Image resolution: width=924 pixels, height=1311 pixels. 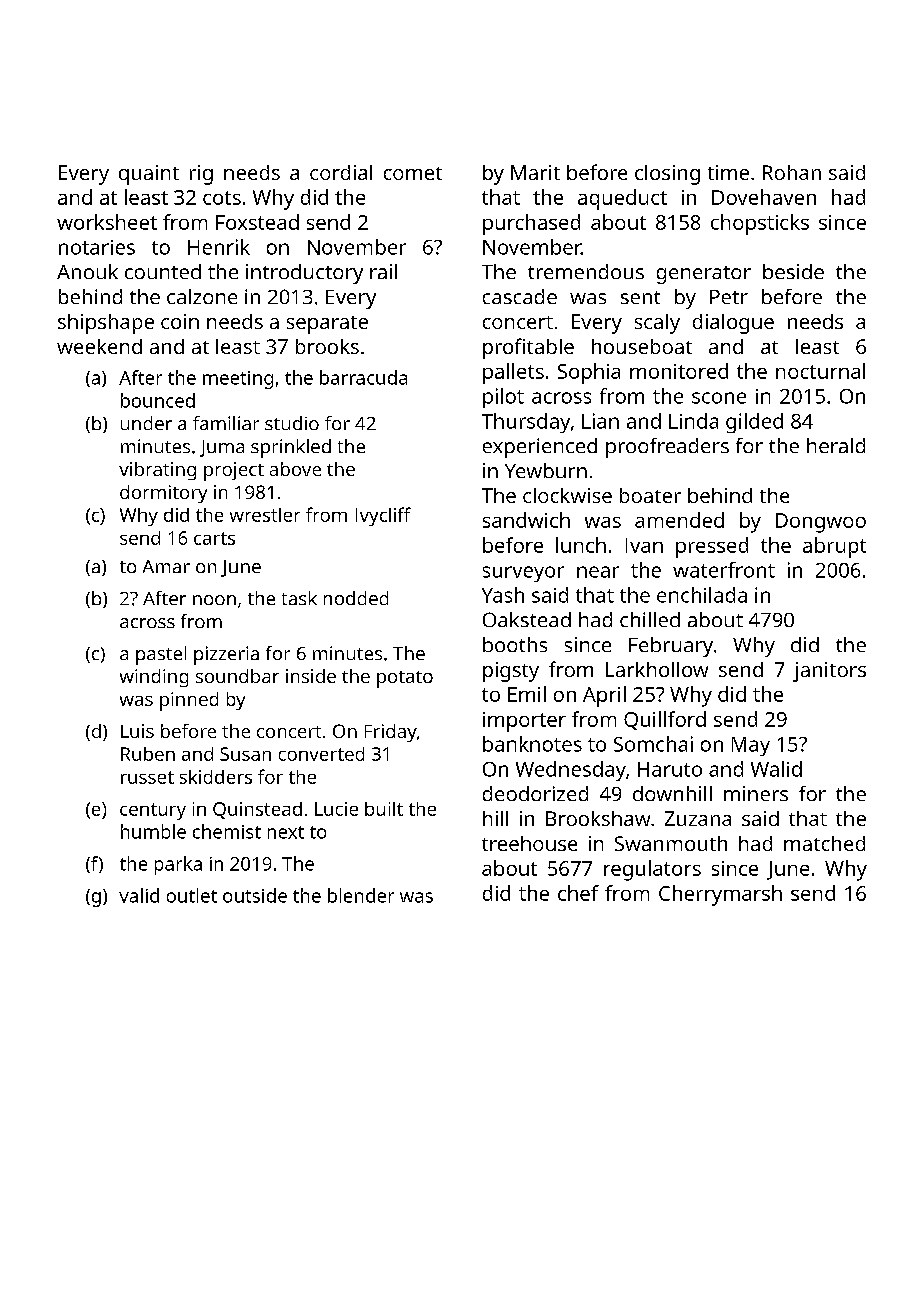 I want to click on herald, so click(x=836, y=445).
